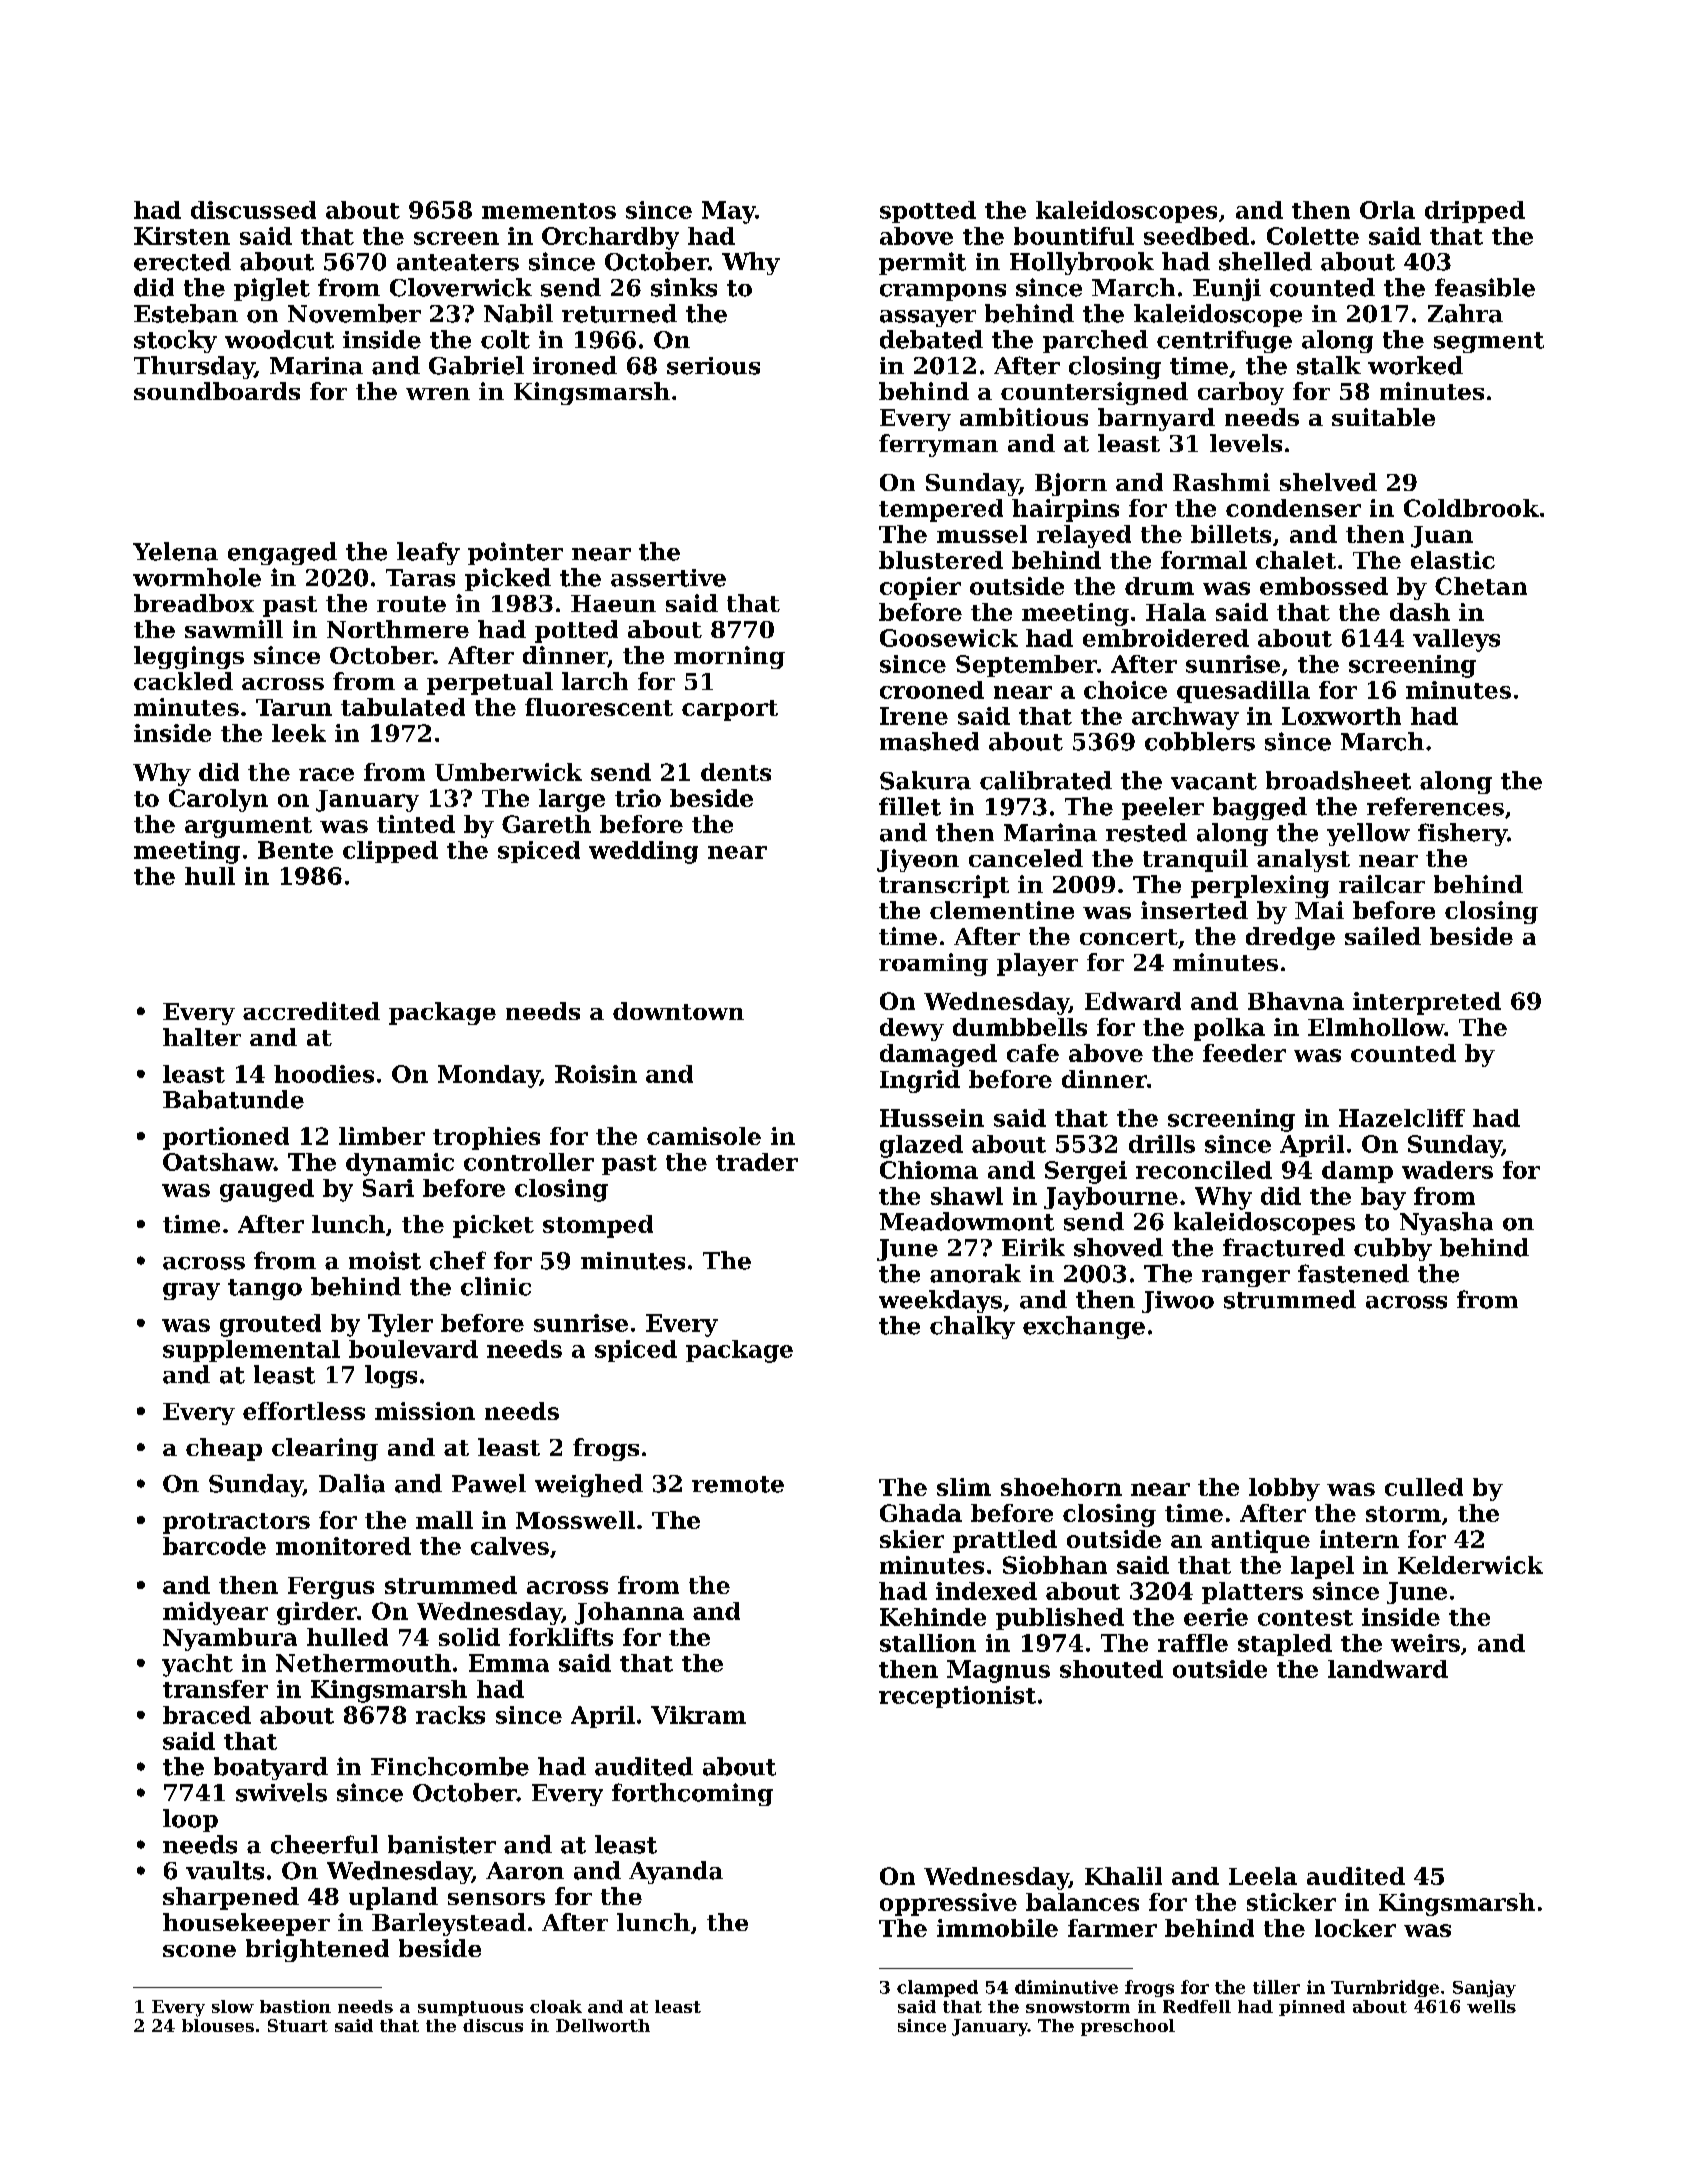 This screenshot has width=1683, height=2178. What do you see at coordinates (1357, 1172) in the screenshot?
I see `damp` at bounding box center [1357, 1172].
